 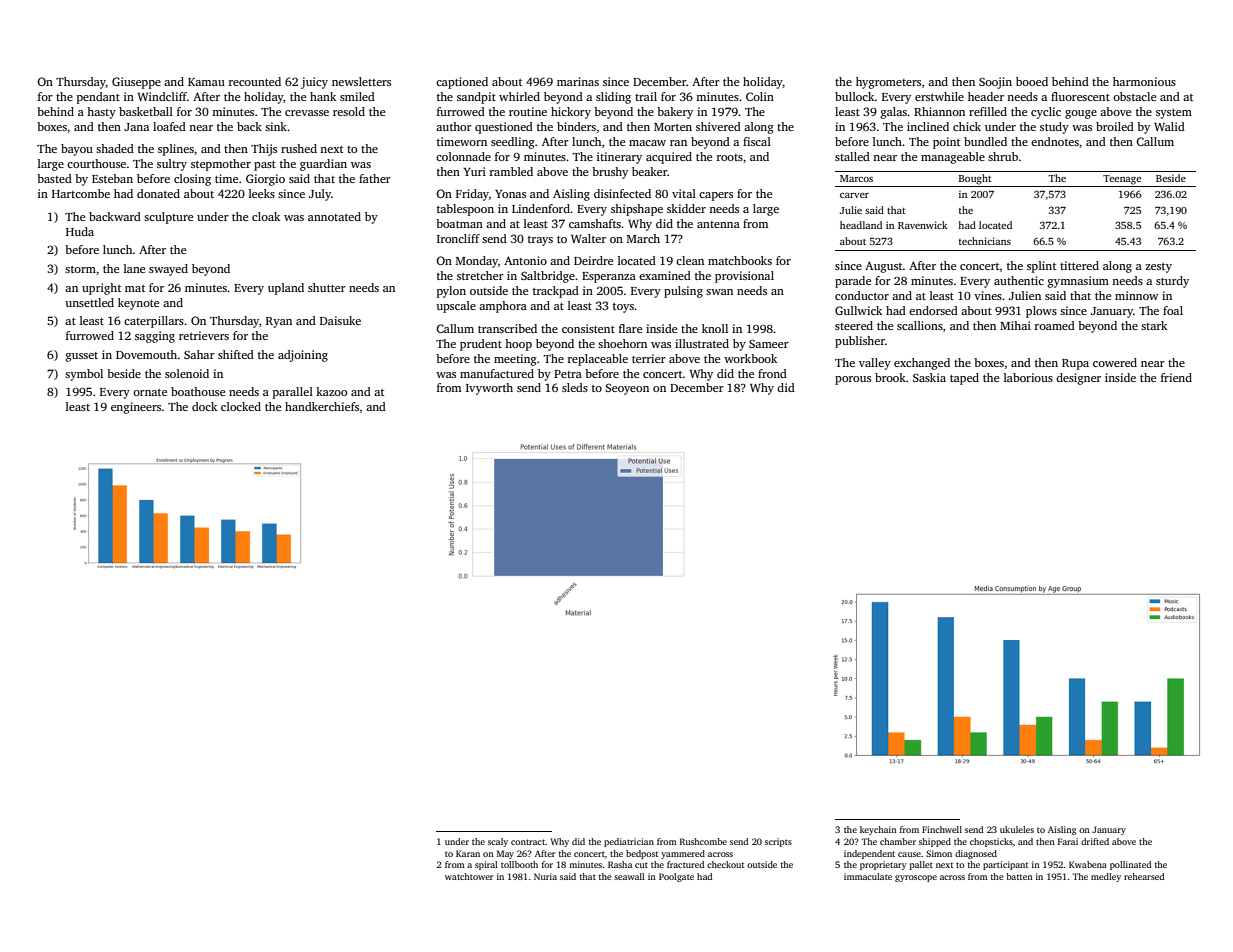 I want to click on harmonious, so click(x=1144, y=81).
